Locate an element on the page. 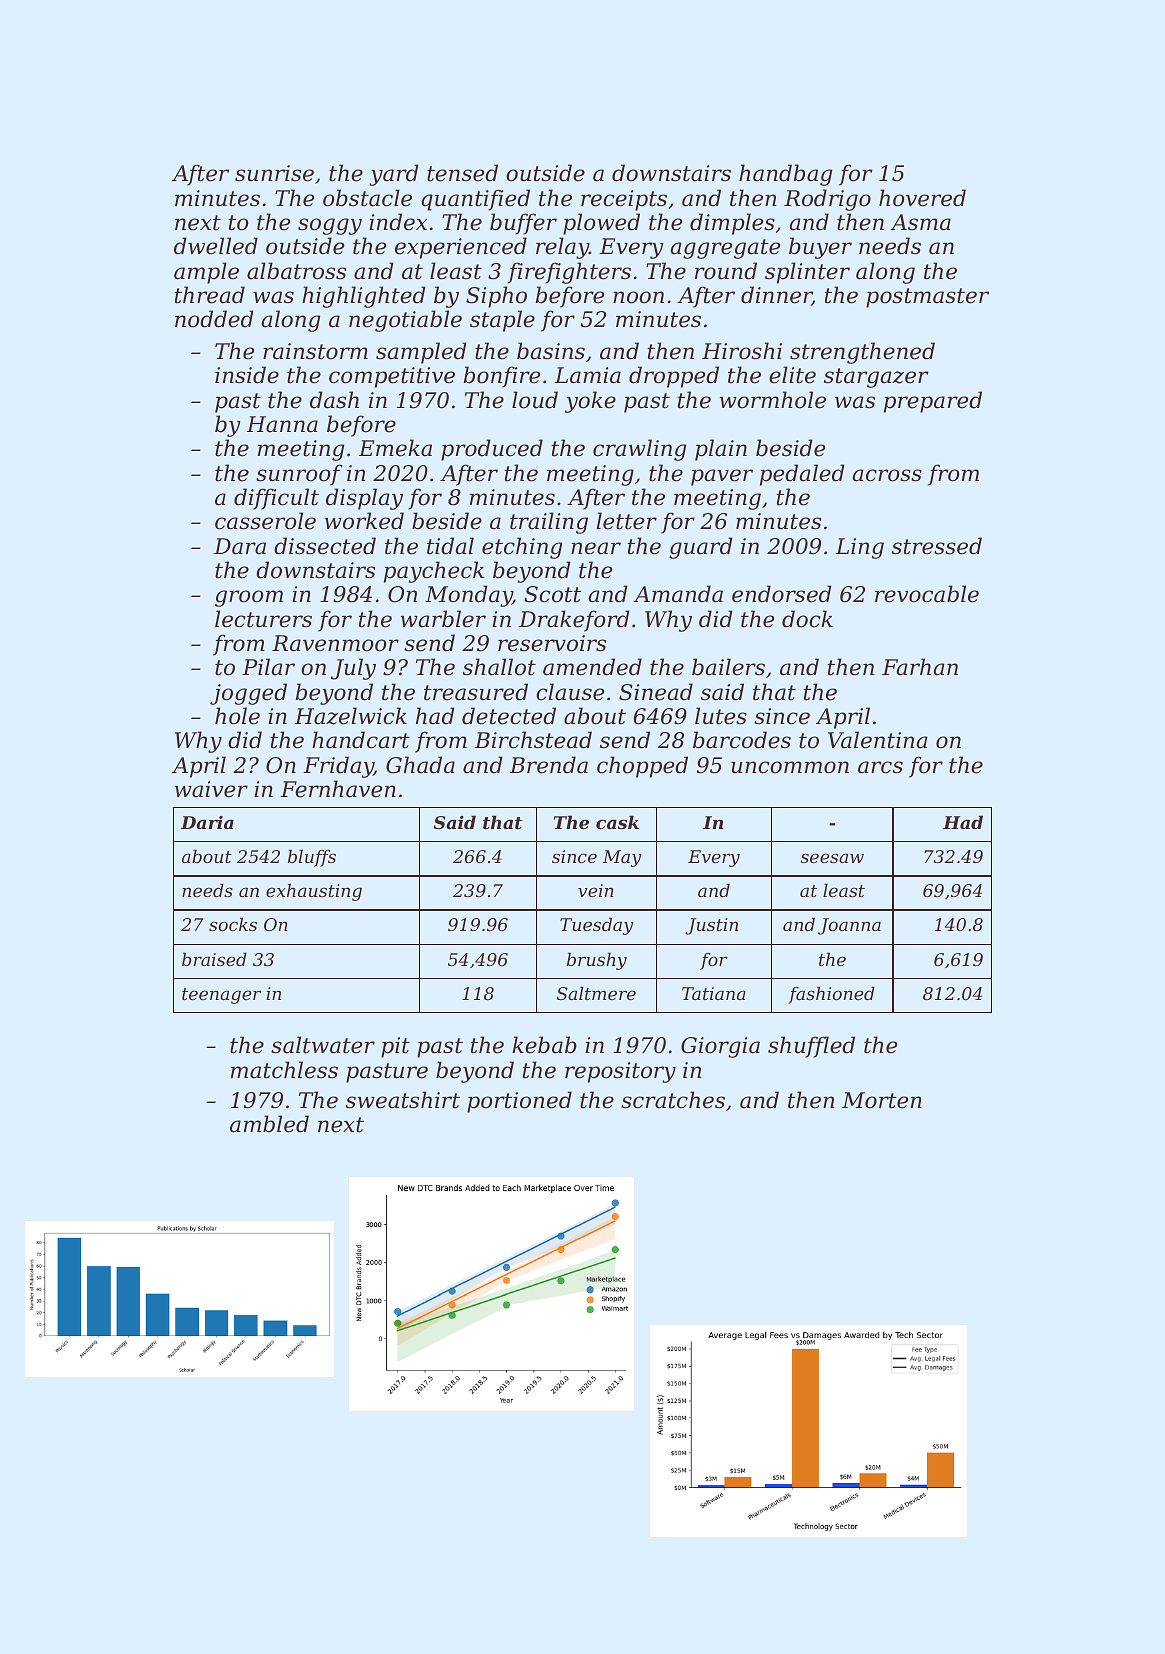  portioned is located at coordinates (519, 1102).
